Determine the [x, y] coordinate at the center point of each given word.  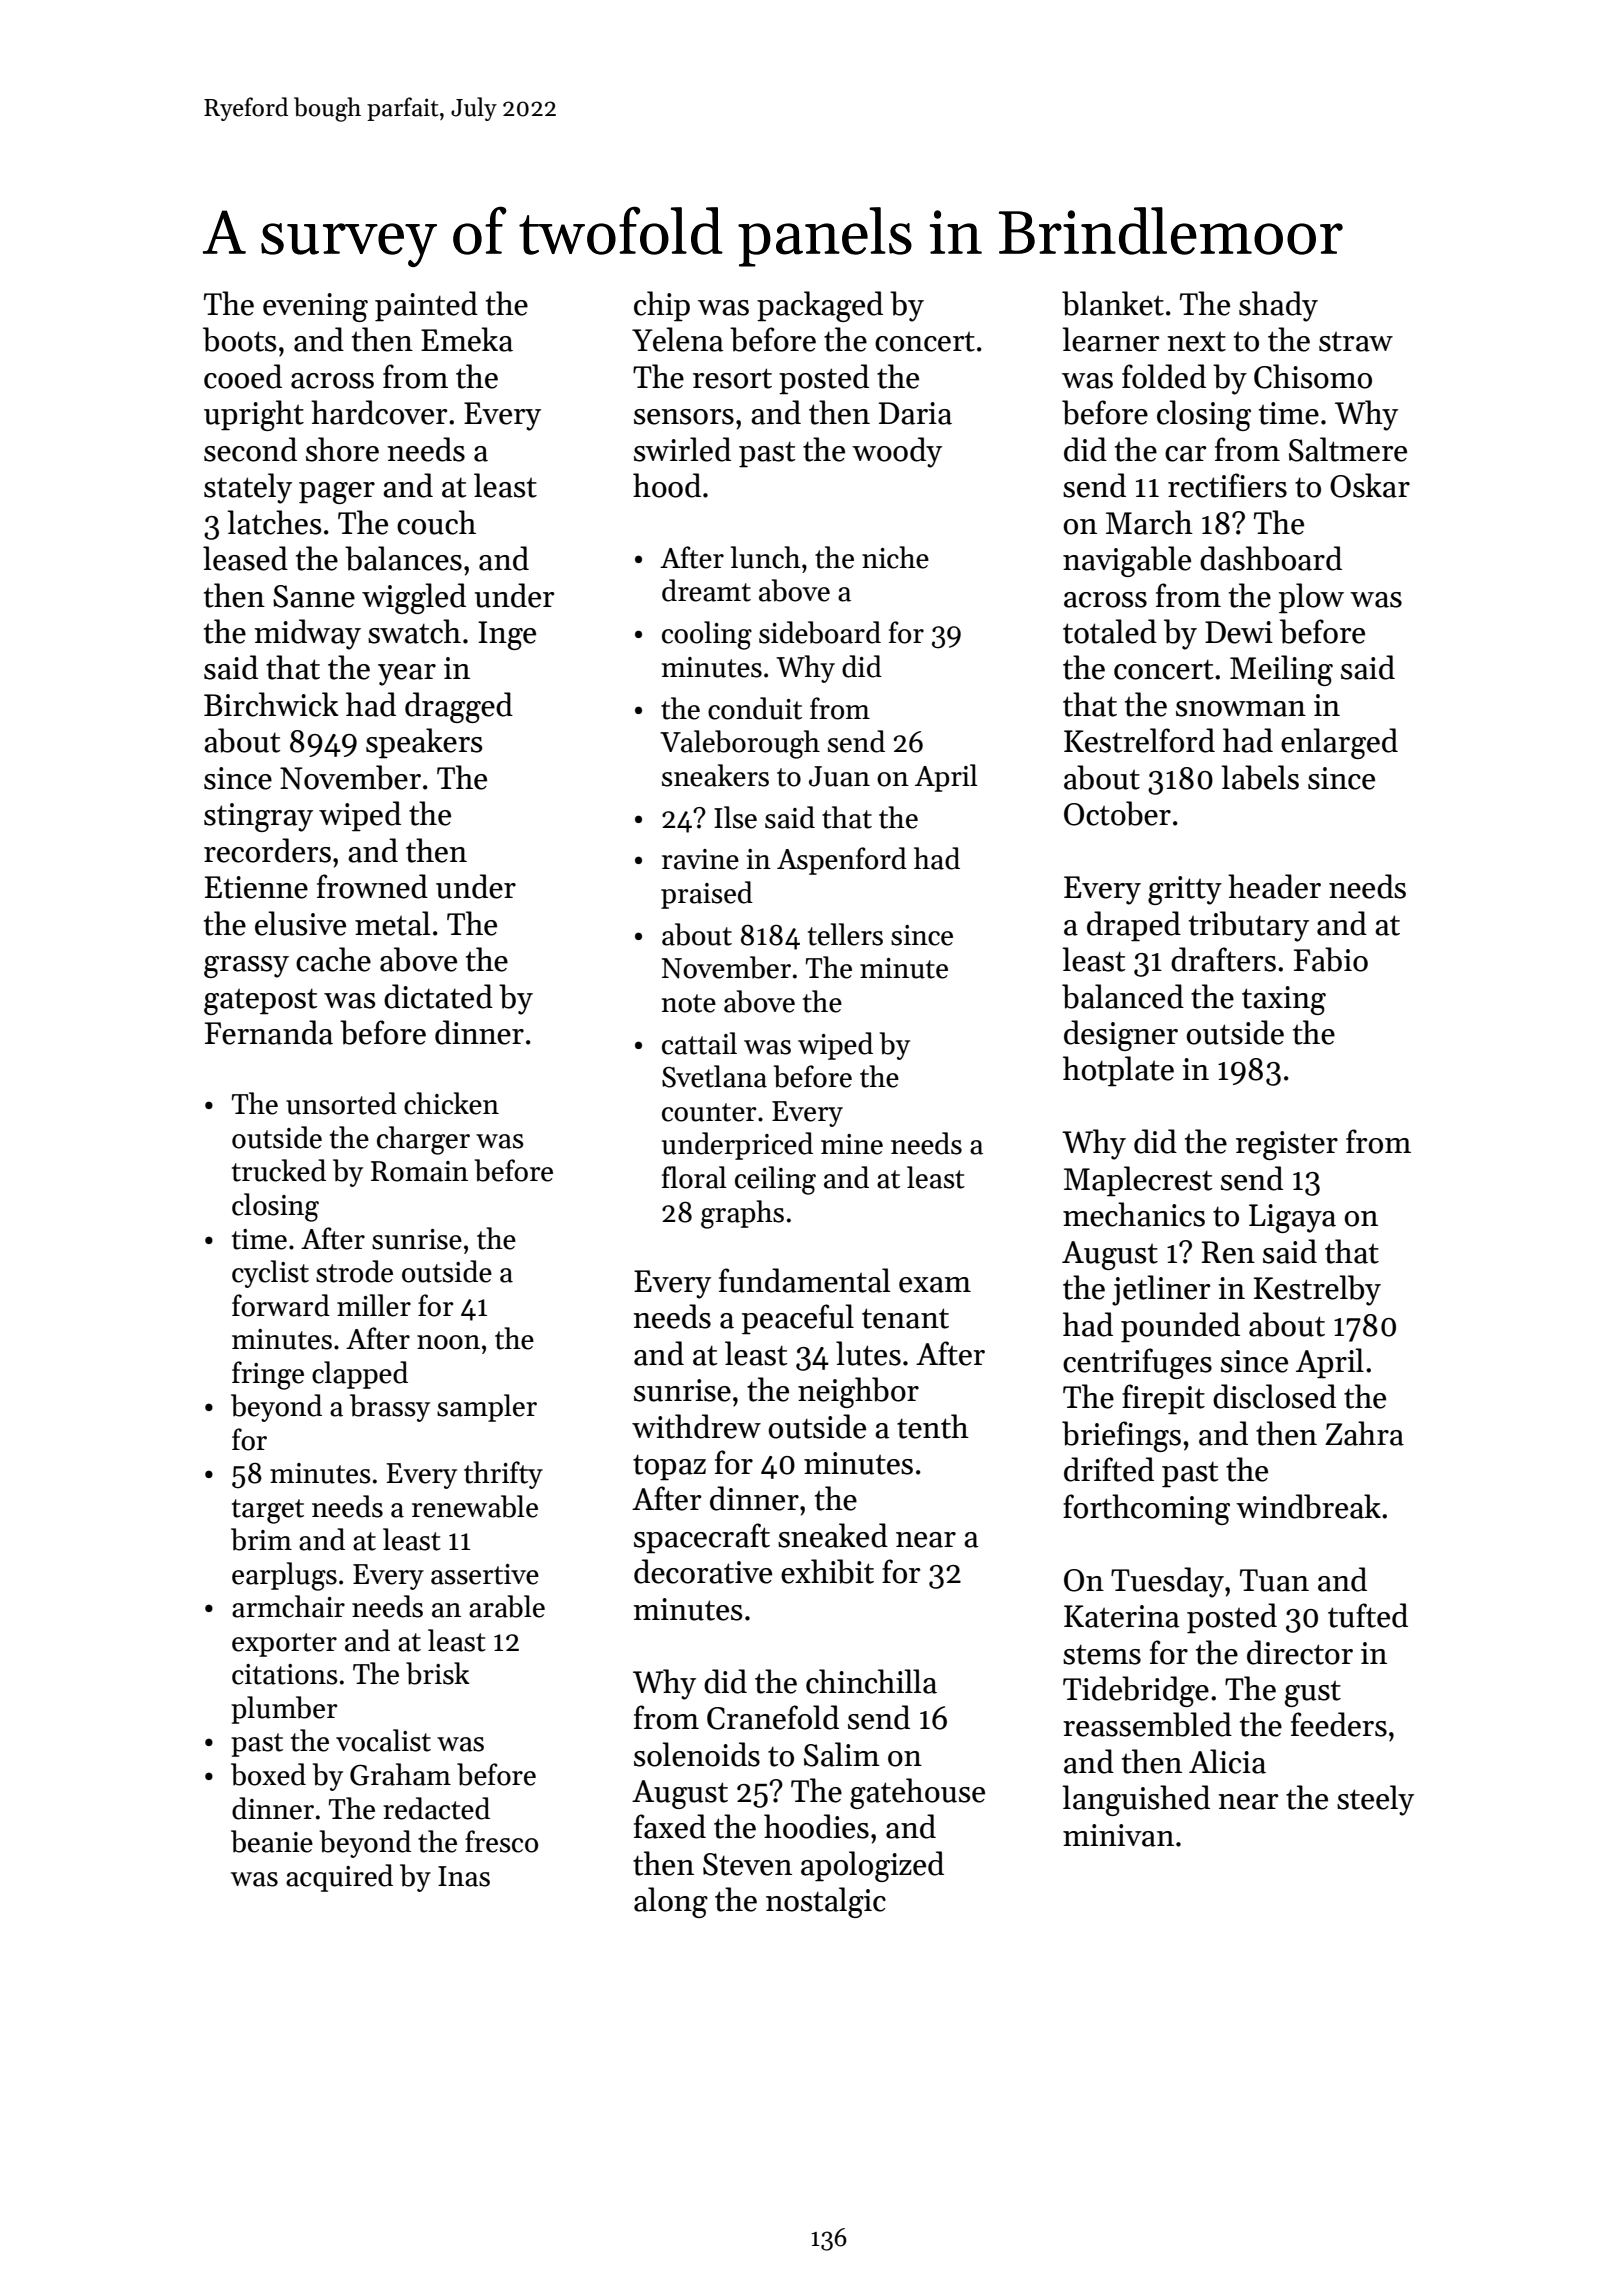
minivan [1118, 1835]
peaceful [798, 1319]
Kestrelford [1139, 740]
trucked [279, 1170]
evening [315, 307]
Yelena [677, 339]
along [671, 1902]
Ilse [735, 817]
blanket [1113, 303]
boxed [268, 1774]
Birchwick [271, 704]
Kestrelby [1317, 1290]
